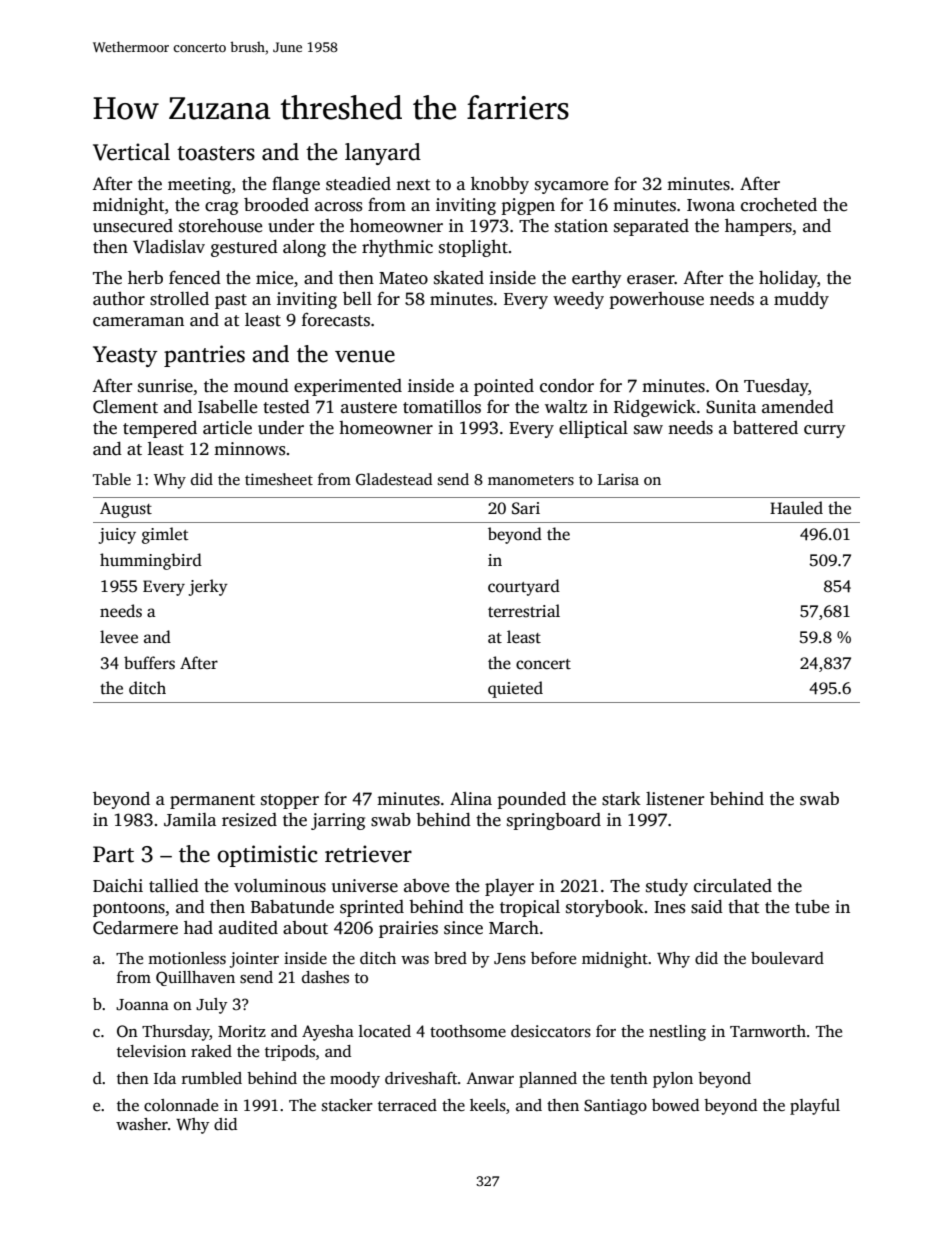  I want to click on steadied, so click(358, 184).
